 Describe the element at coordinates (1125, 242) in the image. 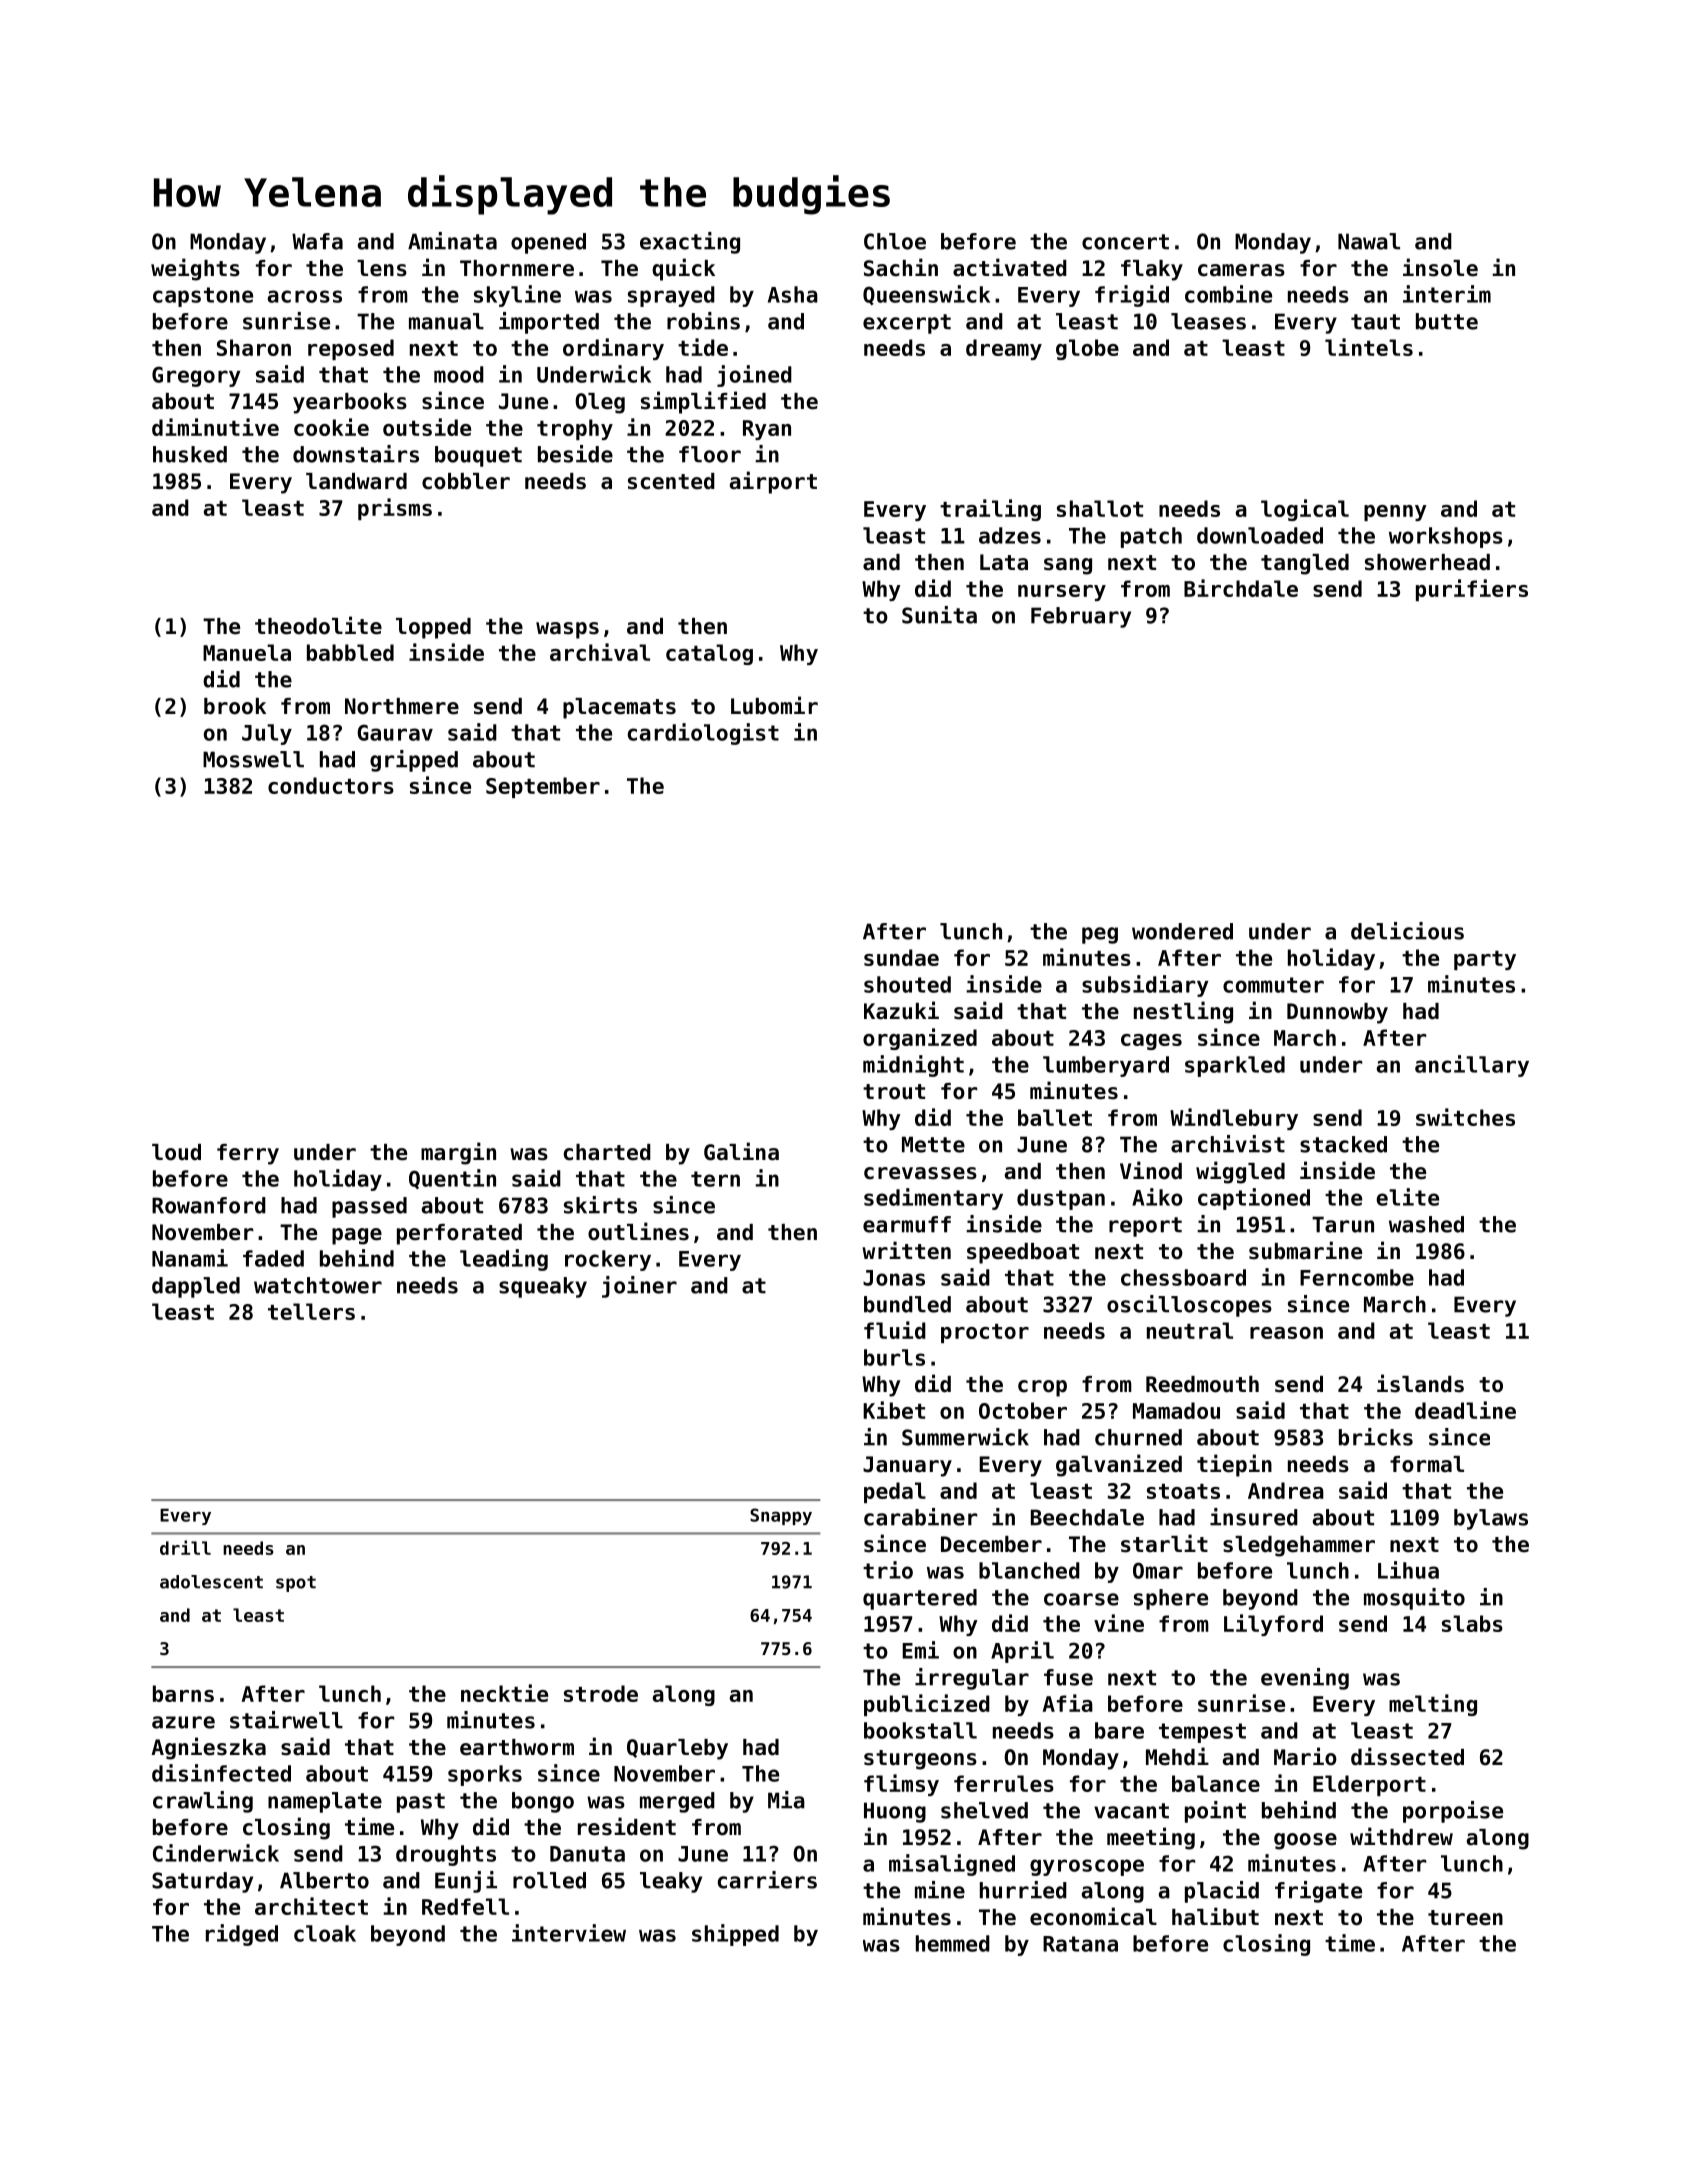

I see `concert` at that location.
